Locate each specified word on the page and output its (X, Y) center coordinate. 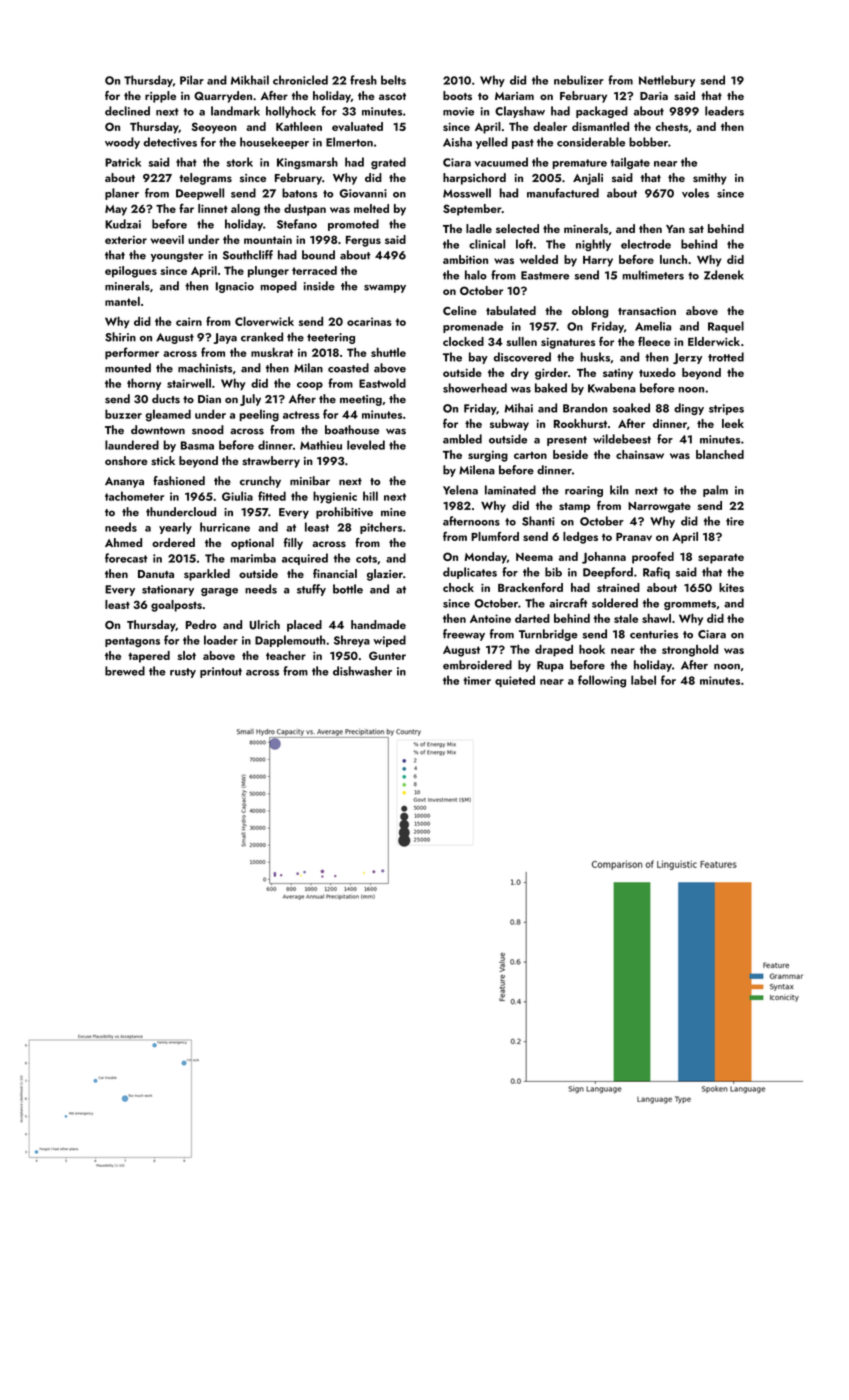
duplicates (470, 573)
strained (618, 587)
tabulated (511, 310)
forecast (126, 558)
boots (457, 95)
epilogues (131, 272)
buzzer (123, 414)
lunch (673, 259)
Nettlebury (667, 81)
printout (221, 672)
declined (127, 111)
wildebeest (622, 439)
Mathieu (321, 445)
